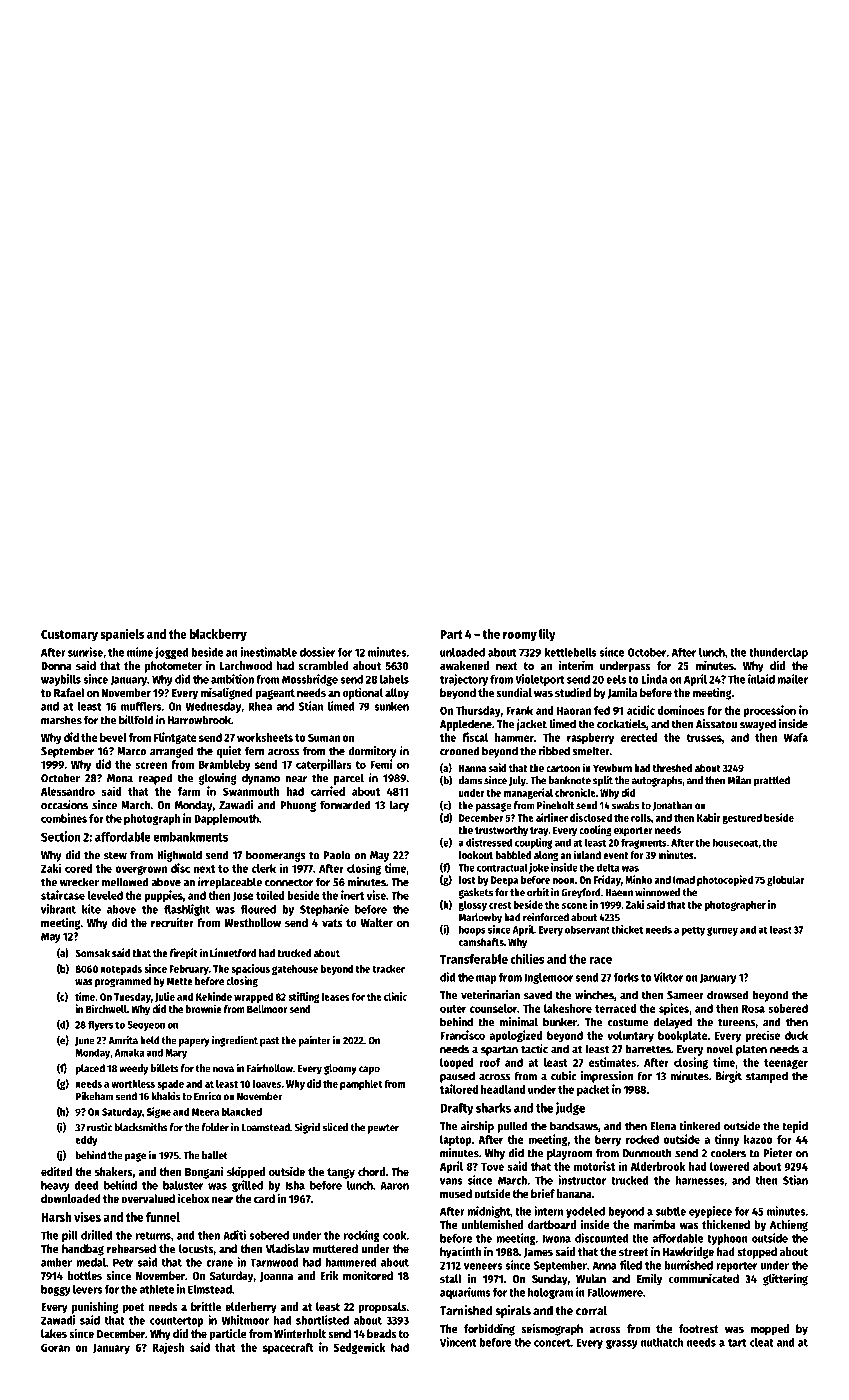 This screenshot has width=849, height=1400. I want to click on mufflers, so click(141, 706).
